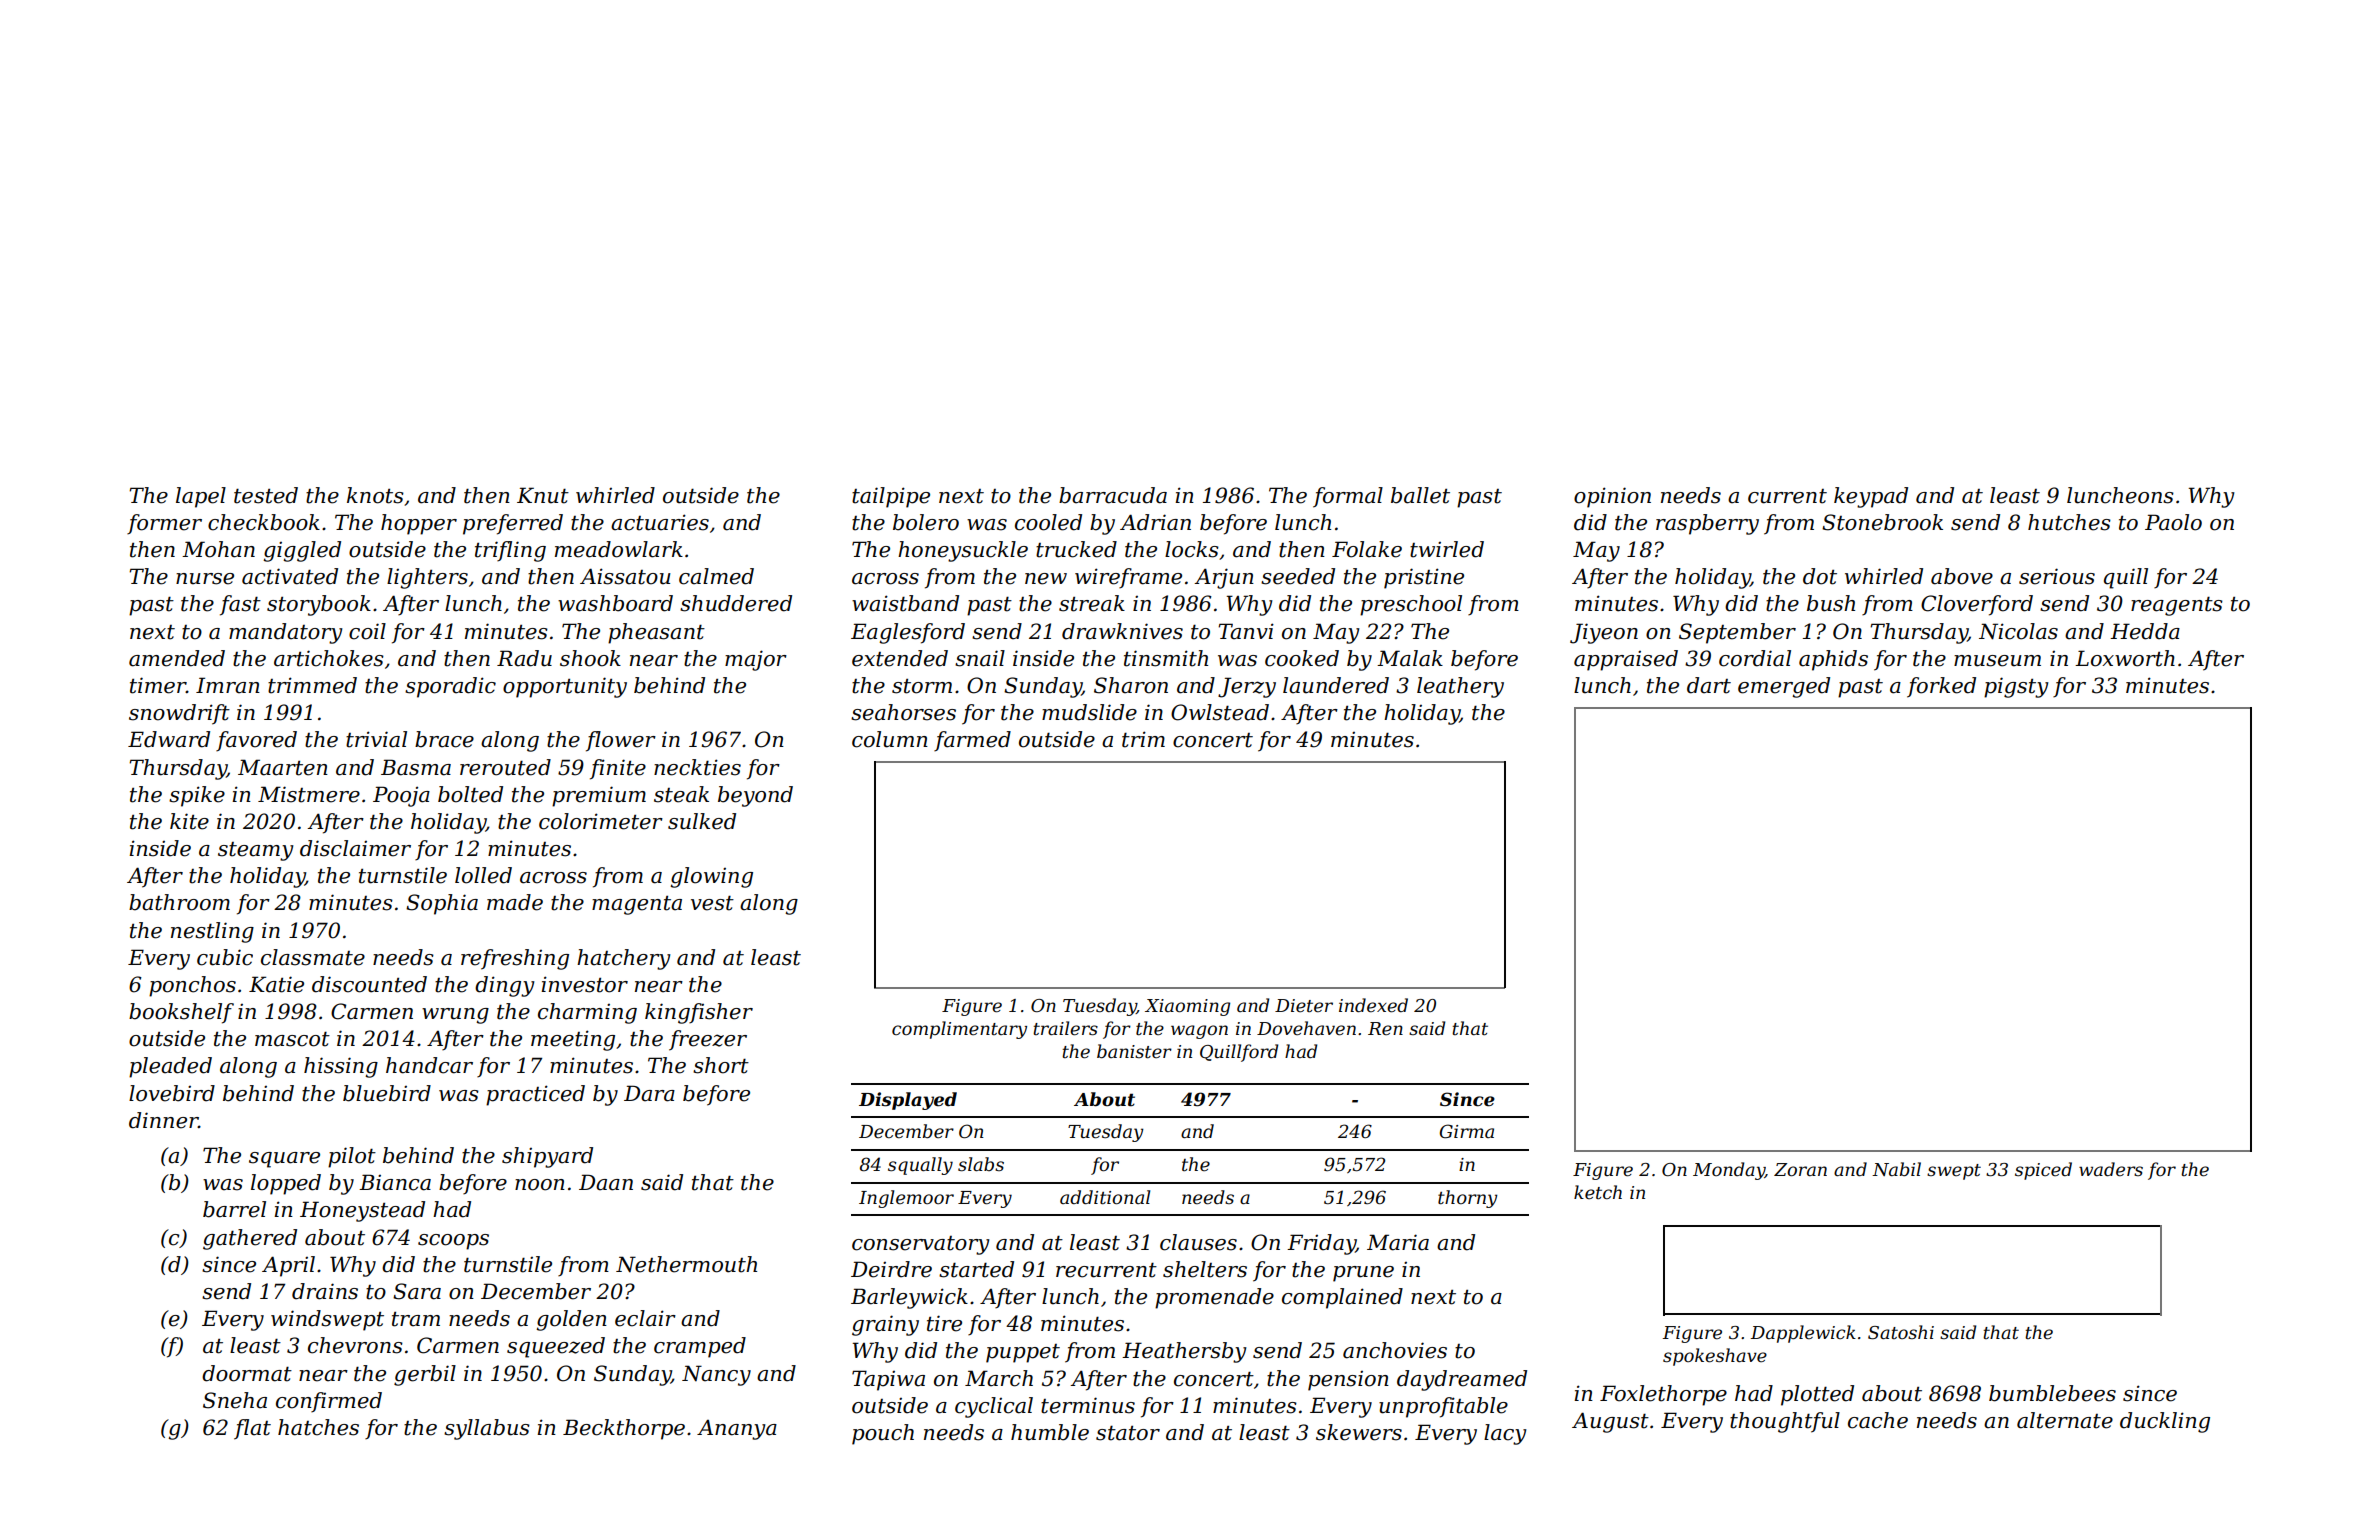  I want to click on washboard, so click(615, 603).
